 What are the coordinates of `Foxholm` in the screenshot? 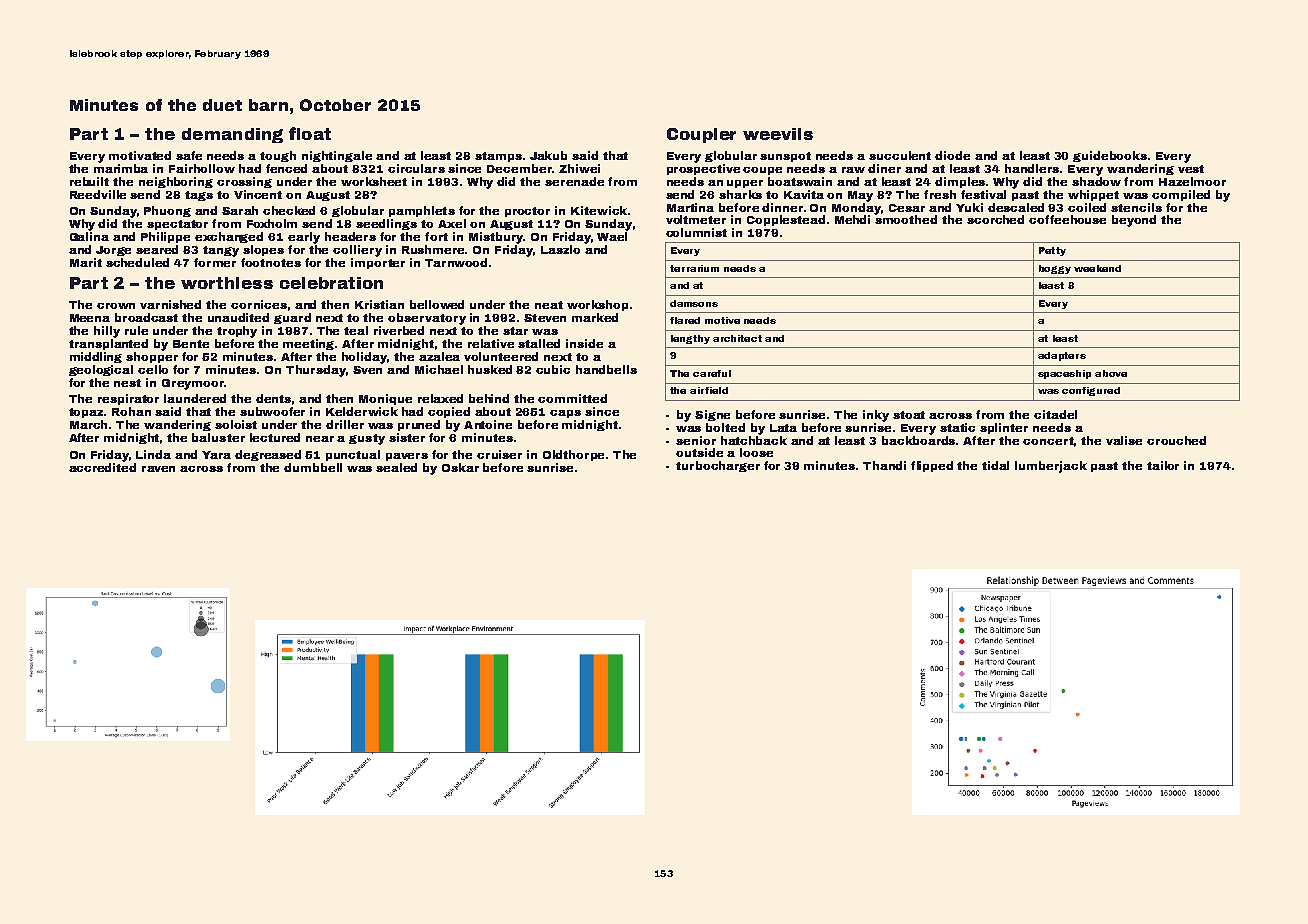 It's located at (272, 223).
